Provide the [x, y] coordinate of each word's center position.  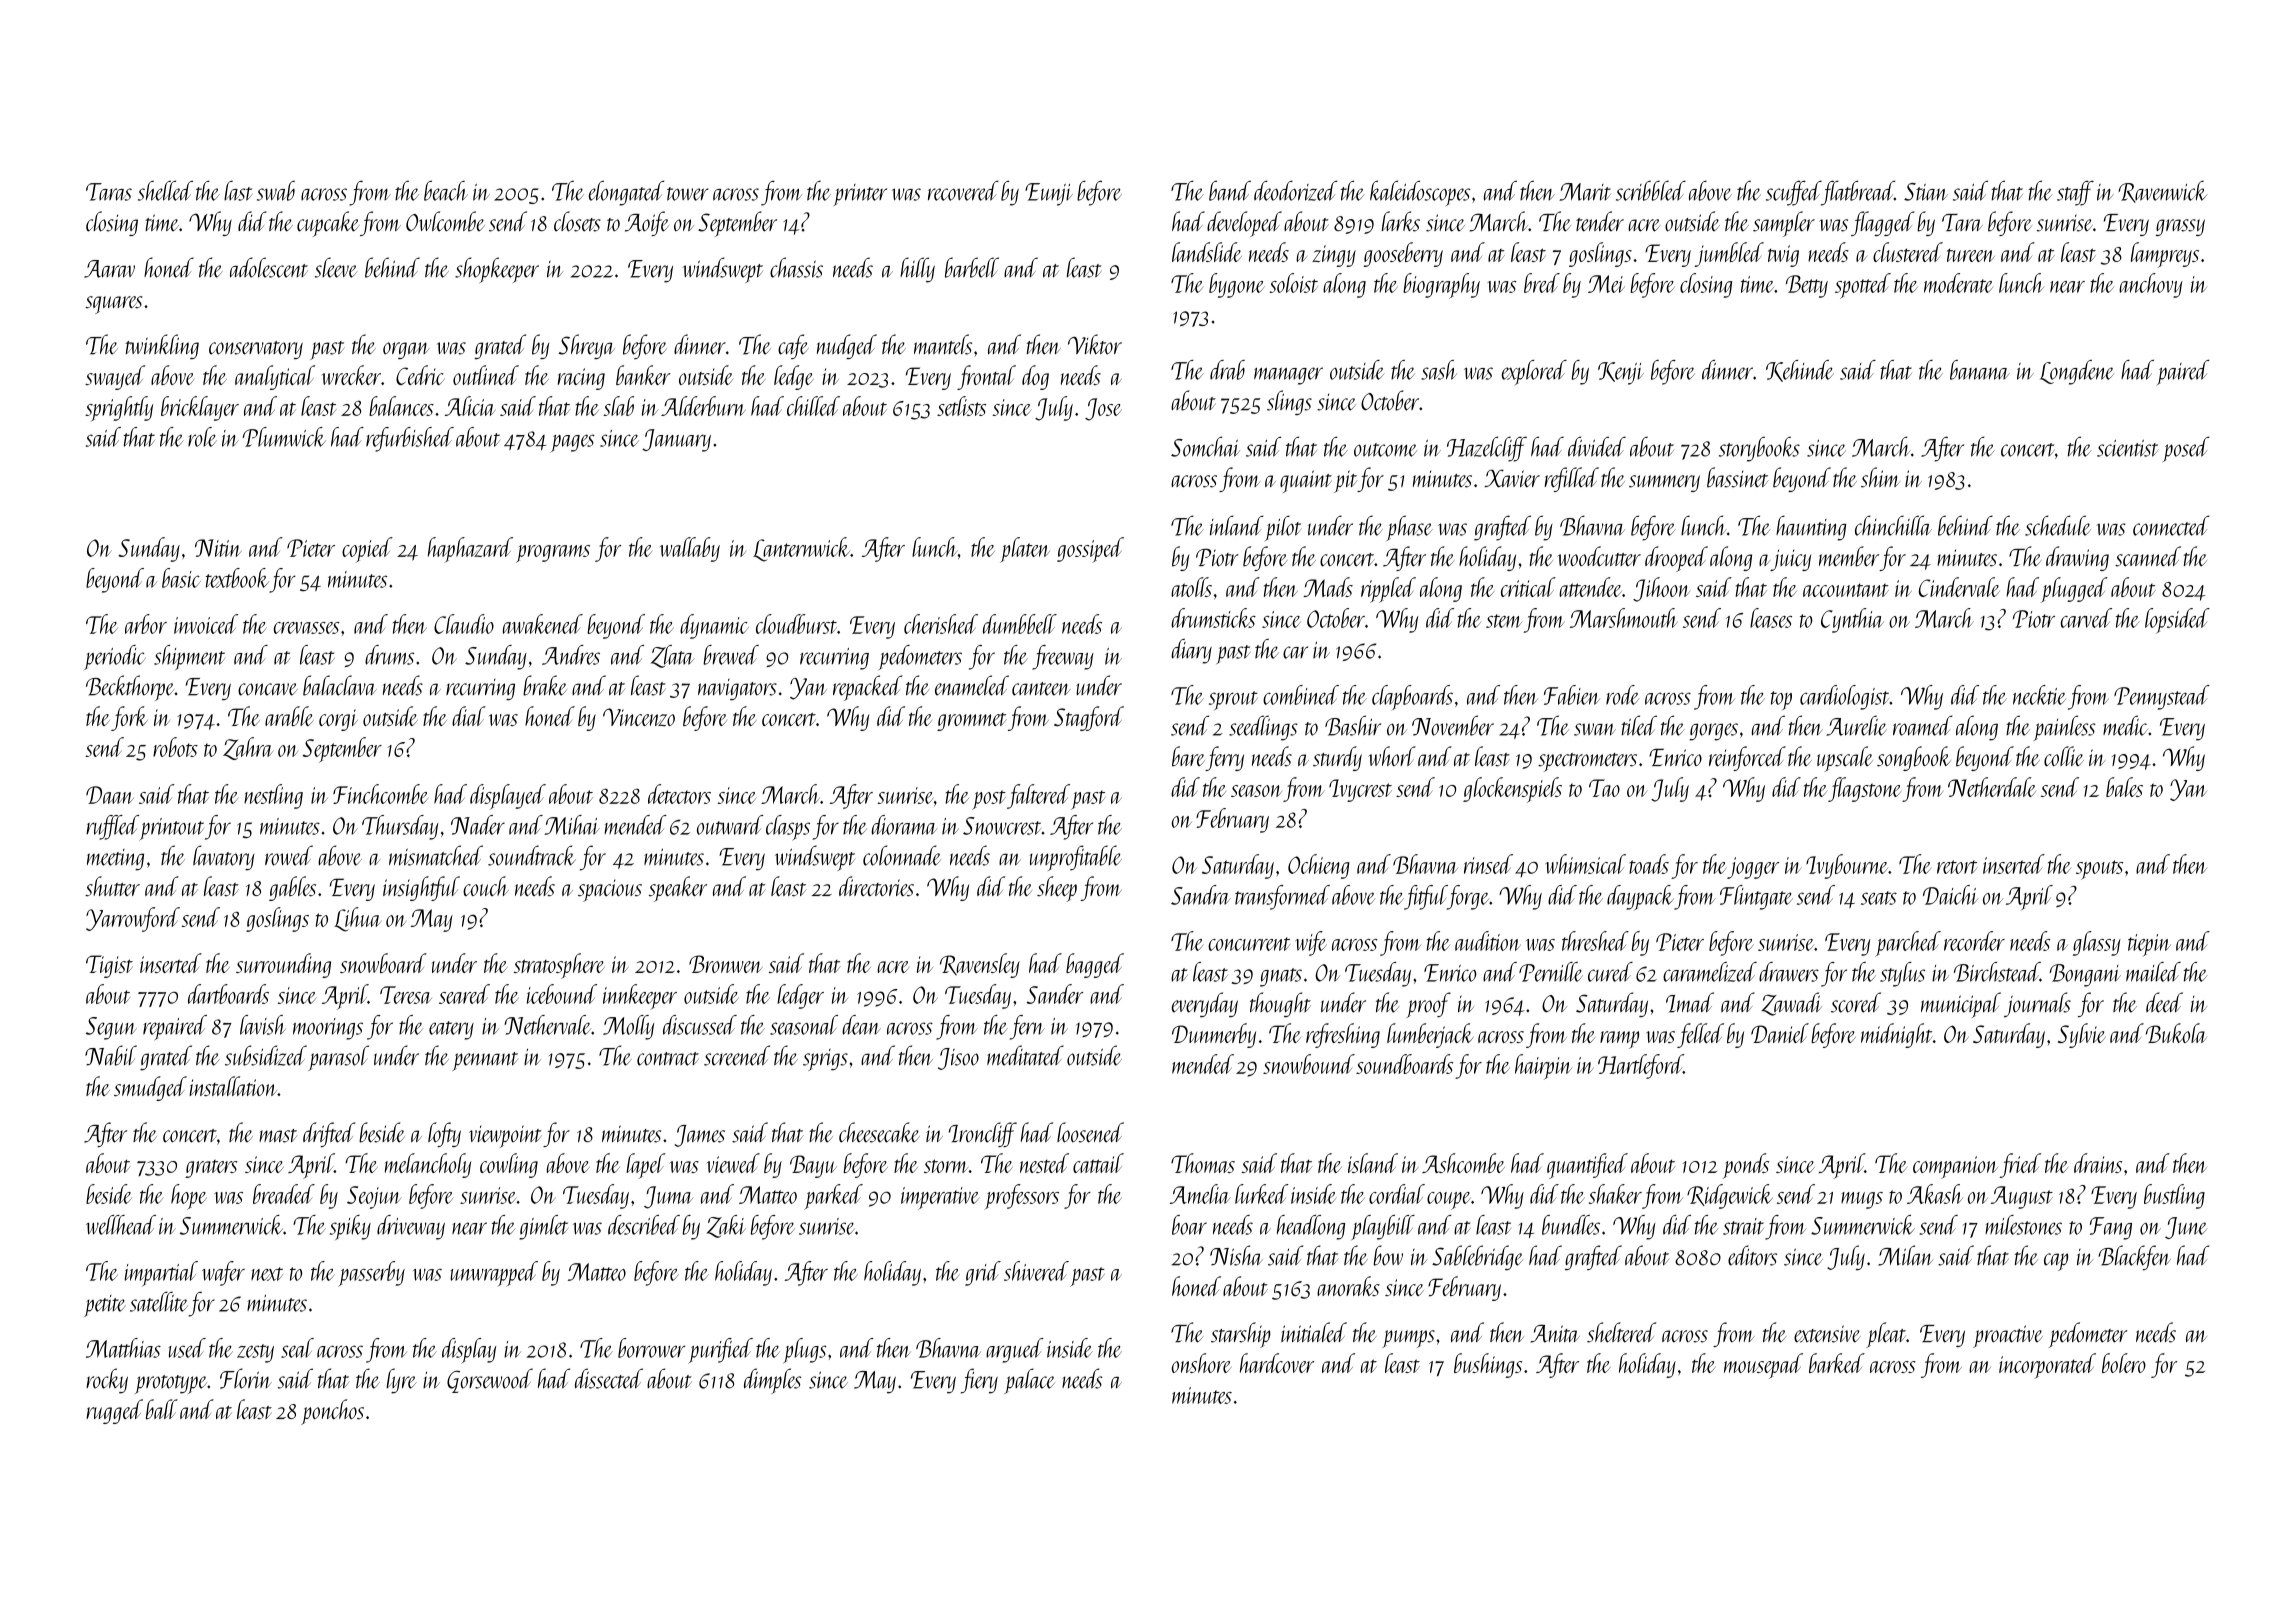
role [202, 437]
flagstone [1864, 789]
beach [446, 191]
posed [2186, 449]
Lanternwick [801, 549]
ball [162, 1409]
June [2186, 1228]
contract [668, 1059]
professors [1021, 1197]
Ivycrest [1360, 790]
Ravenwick [2162, 192]
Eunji [1049, 194]
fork [129, 718]
